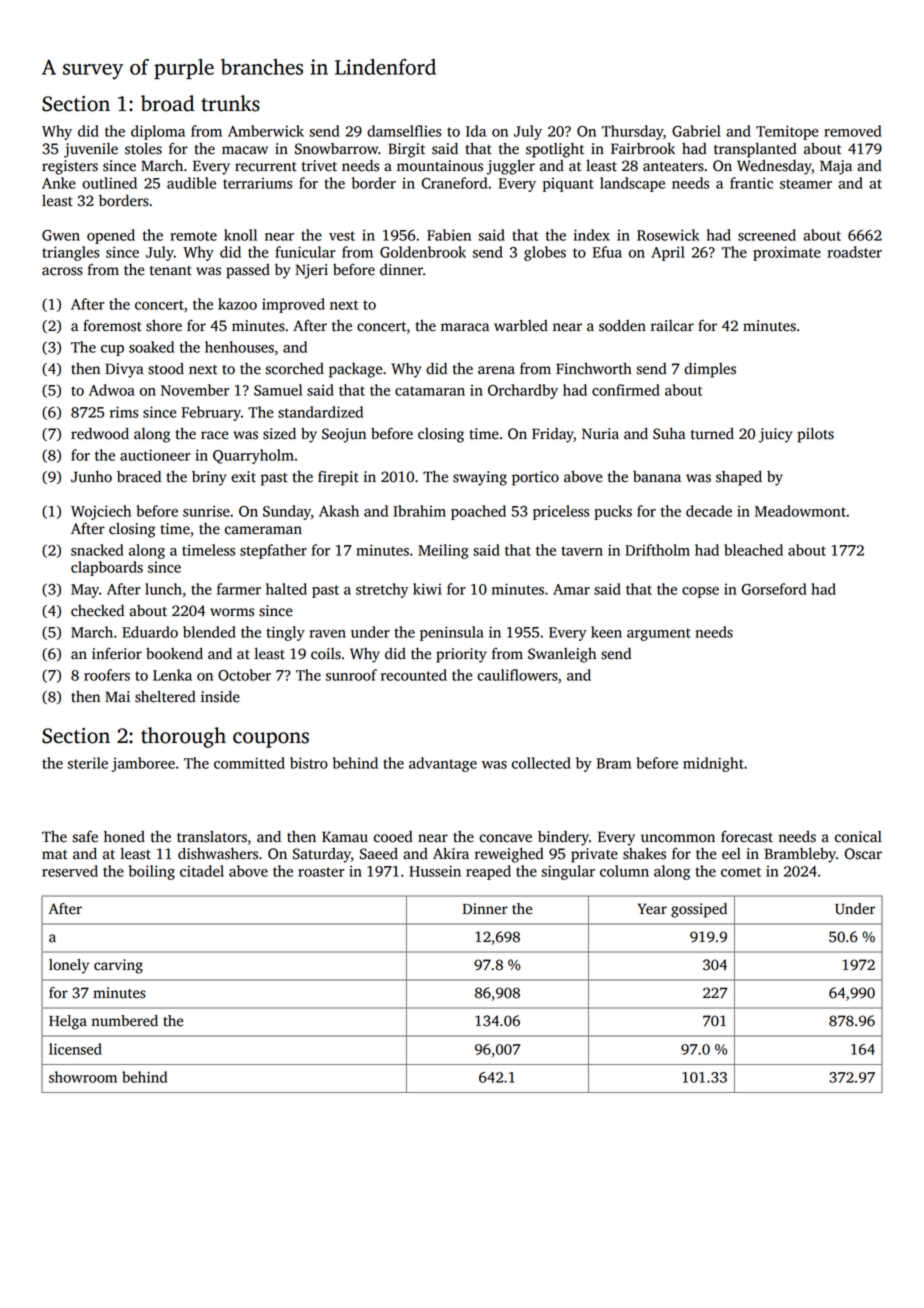 Image resolution: width=924 pixels, height=1308 pixels. What do you see at coordinates (699, 910) in the screenshot?
I see `gossiped` at bounding box center [699, 910].
